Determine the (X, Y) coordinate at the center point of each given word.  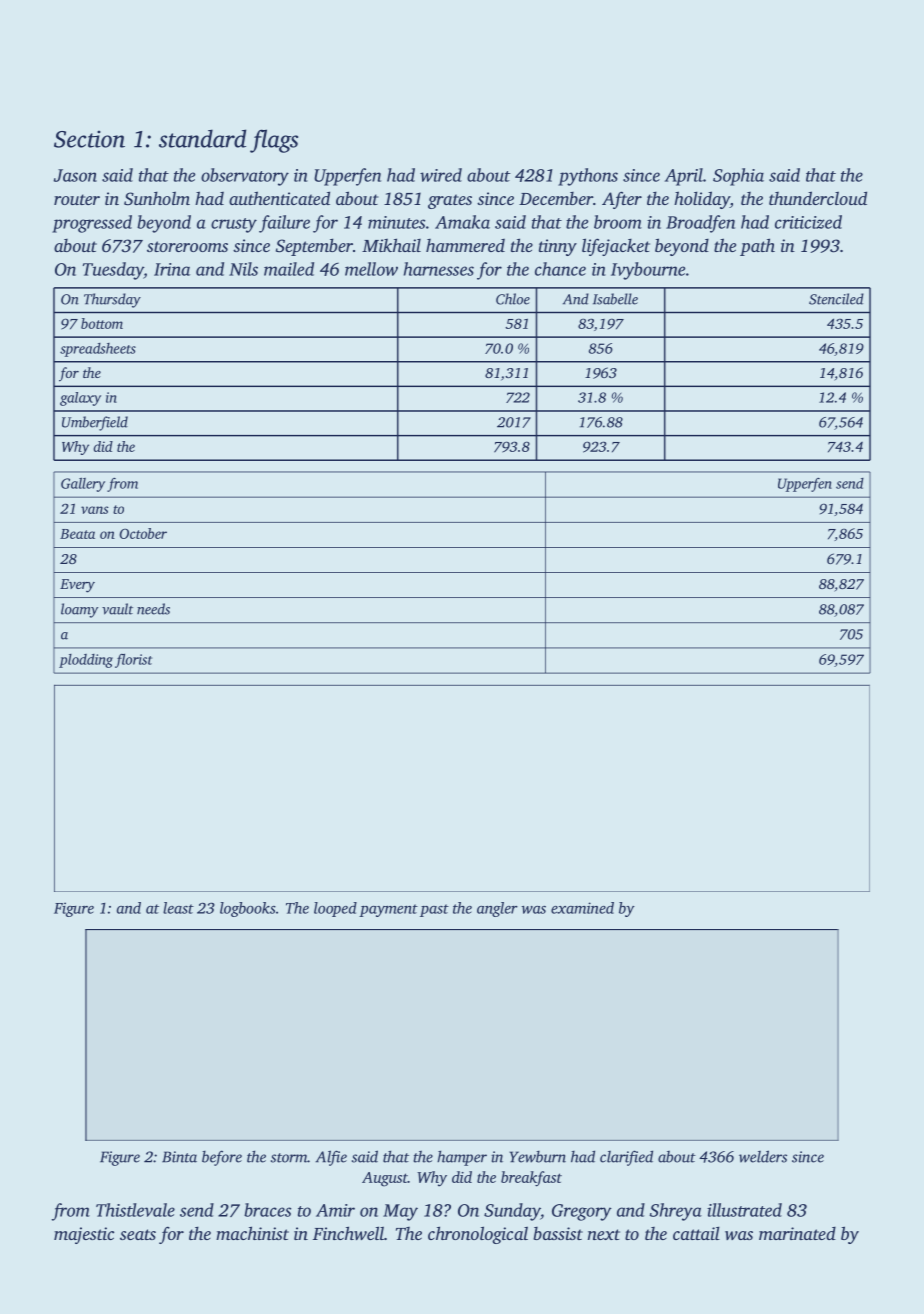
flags (274, 141)
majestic (84, 1235)
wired (441, 175)
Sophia (738, 177)
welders (763, 1156)
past (434, 910)
